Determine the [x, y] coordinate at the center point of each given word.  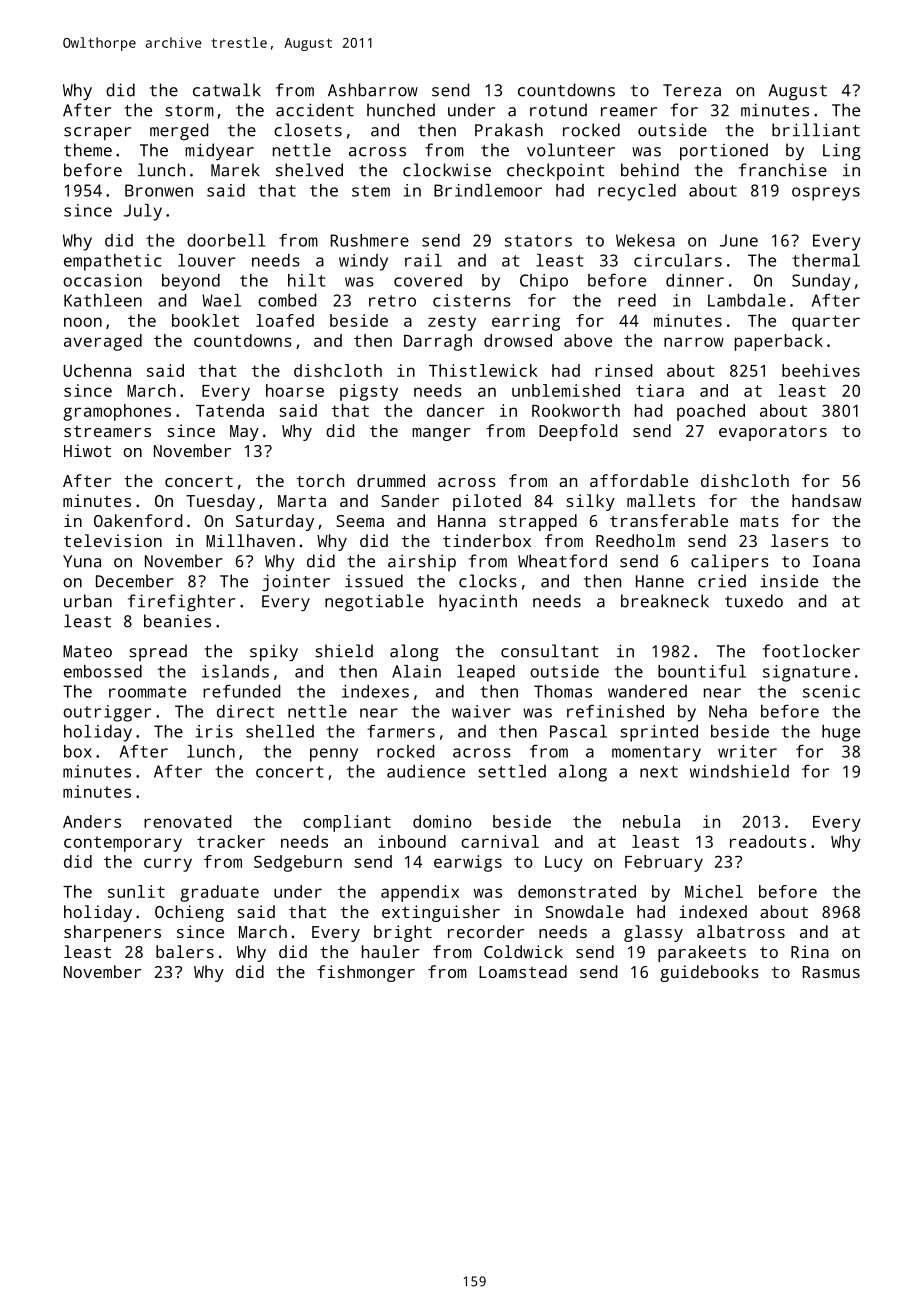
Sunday [821, 282]
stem [371, 191]
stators [538, 241]
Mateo [87, 651]
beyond [191, 282]
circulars [678, 260]
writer [747, 751]
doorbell [226, 240]
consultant [550, 651]
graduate [219, 893]
